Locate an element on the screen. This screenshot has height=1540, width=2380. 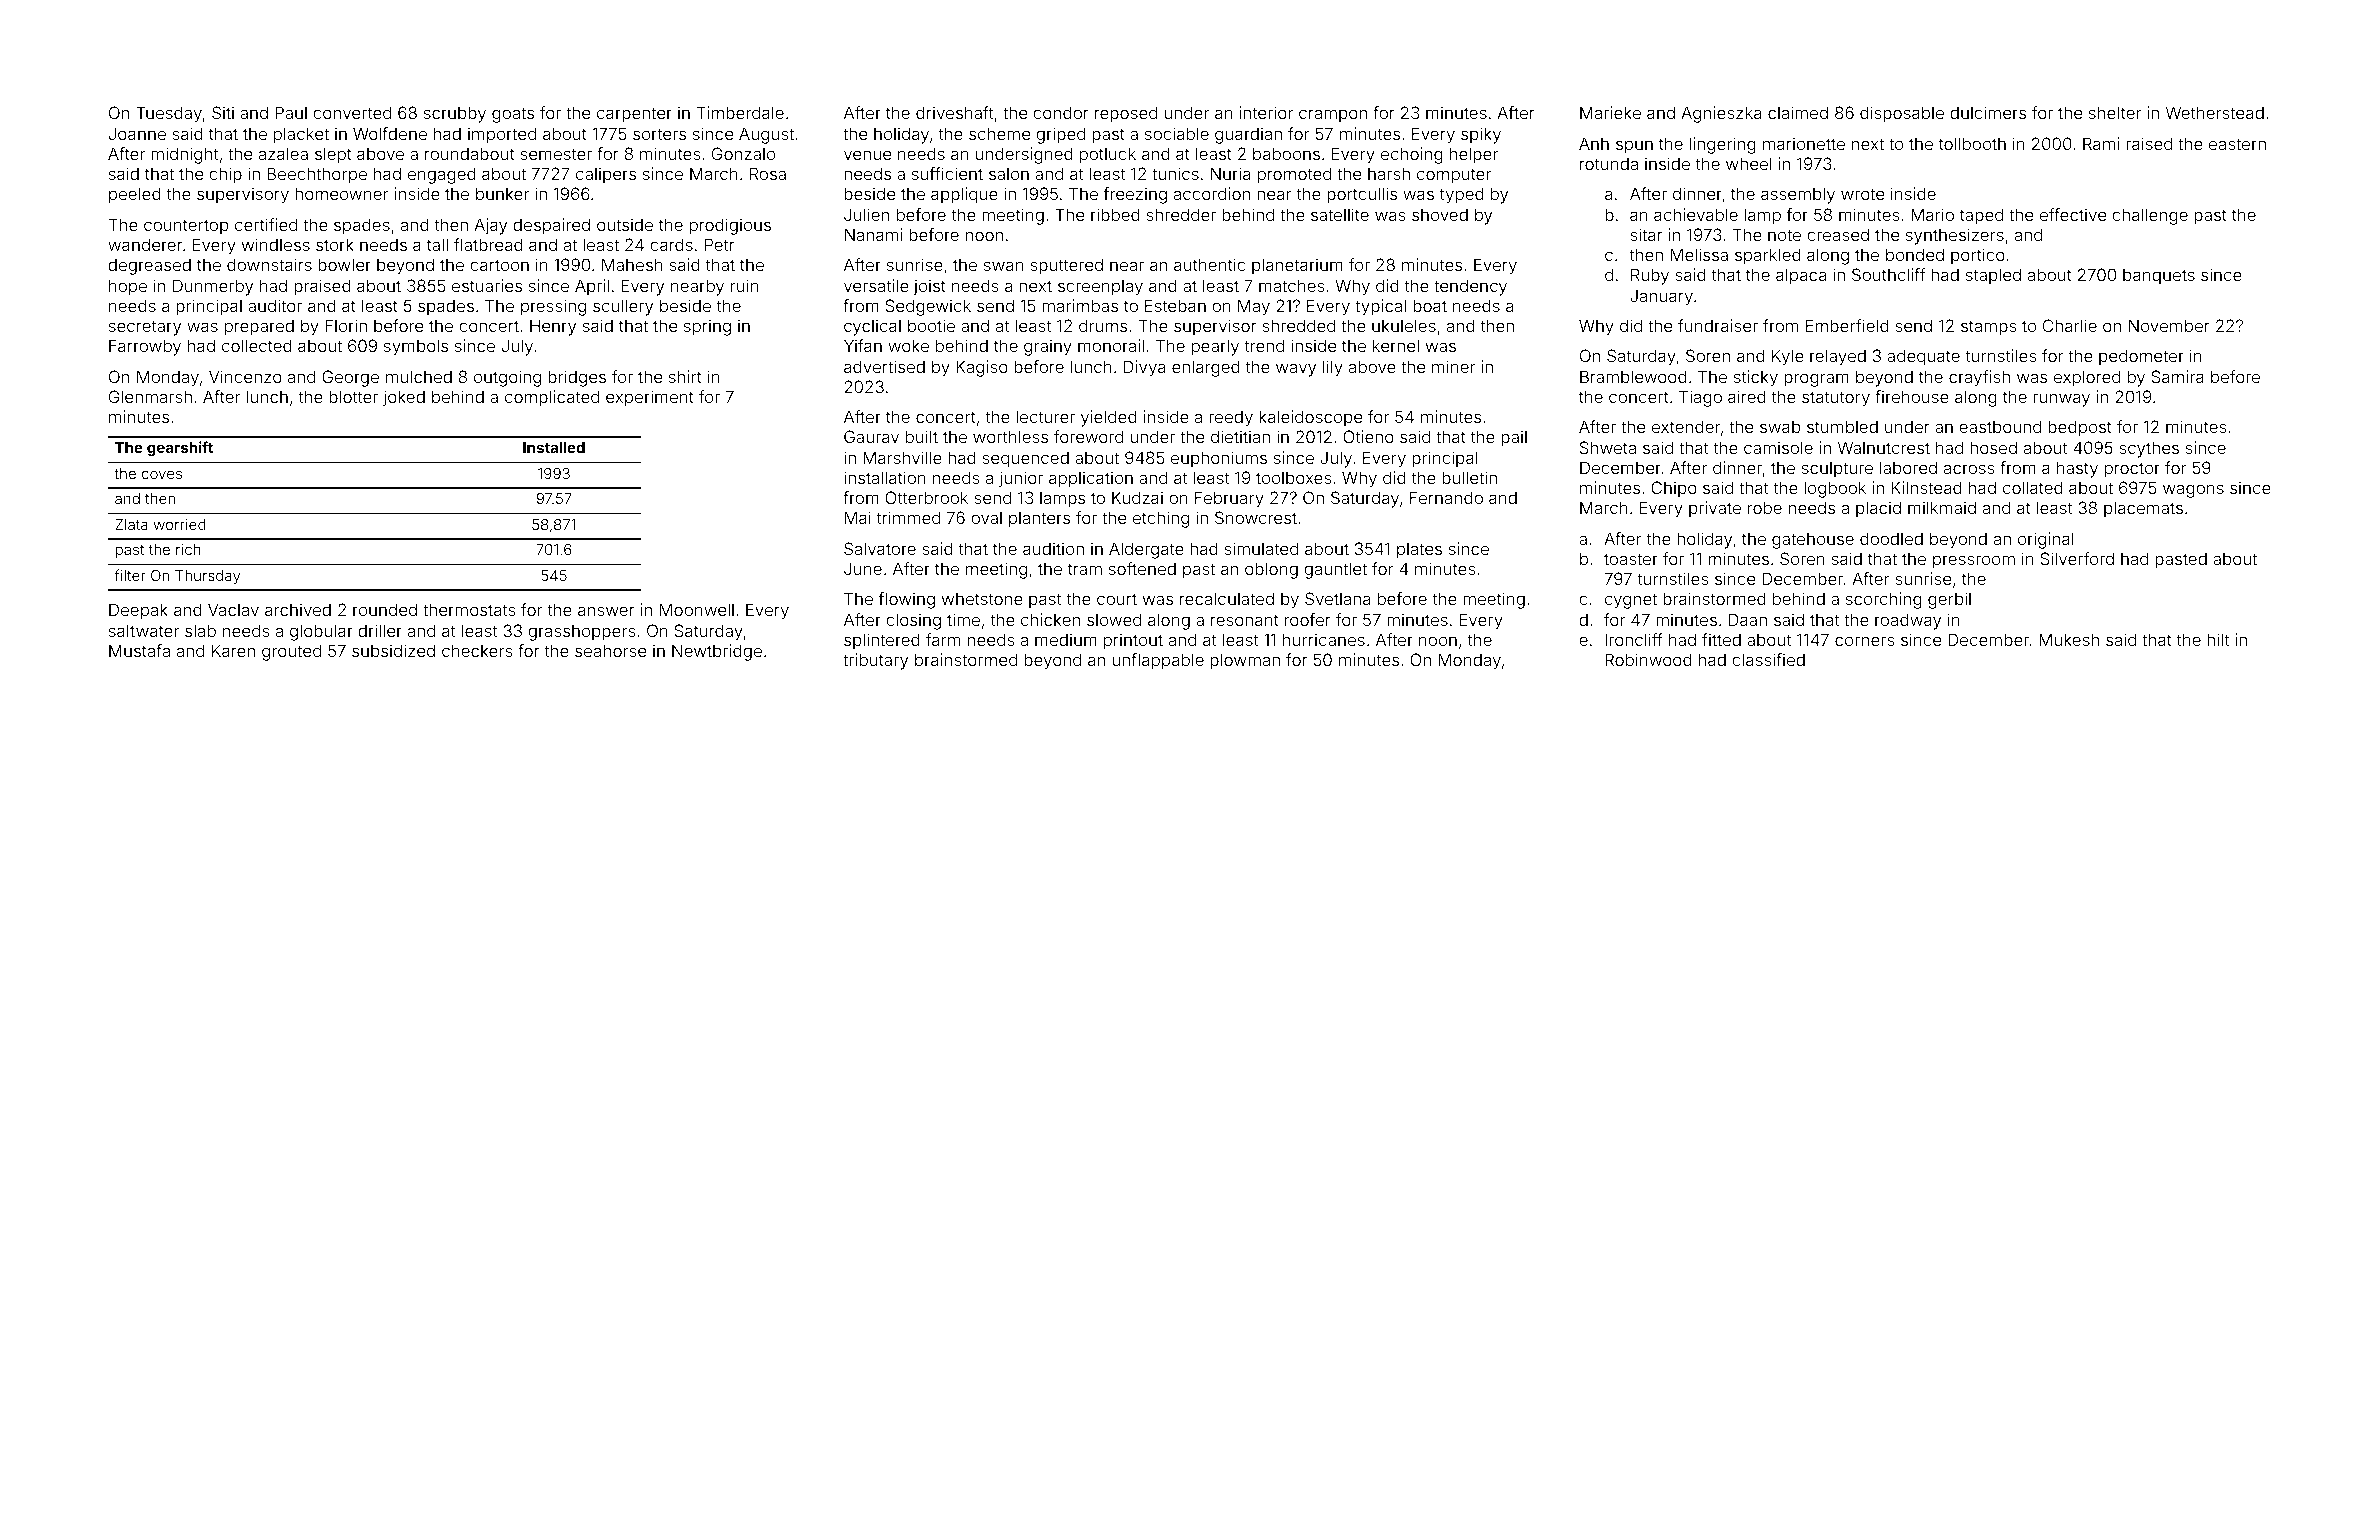
plates is located at coordinates (1419, 551).
